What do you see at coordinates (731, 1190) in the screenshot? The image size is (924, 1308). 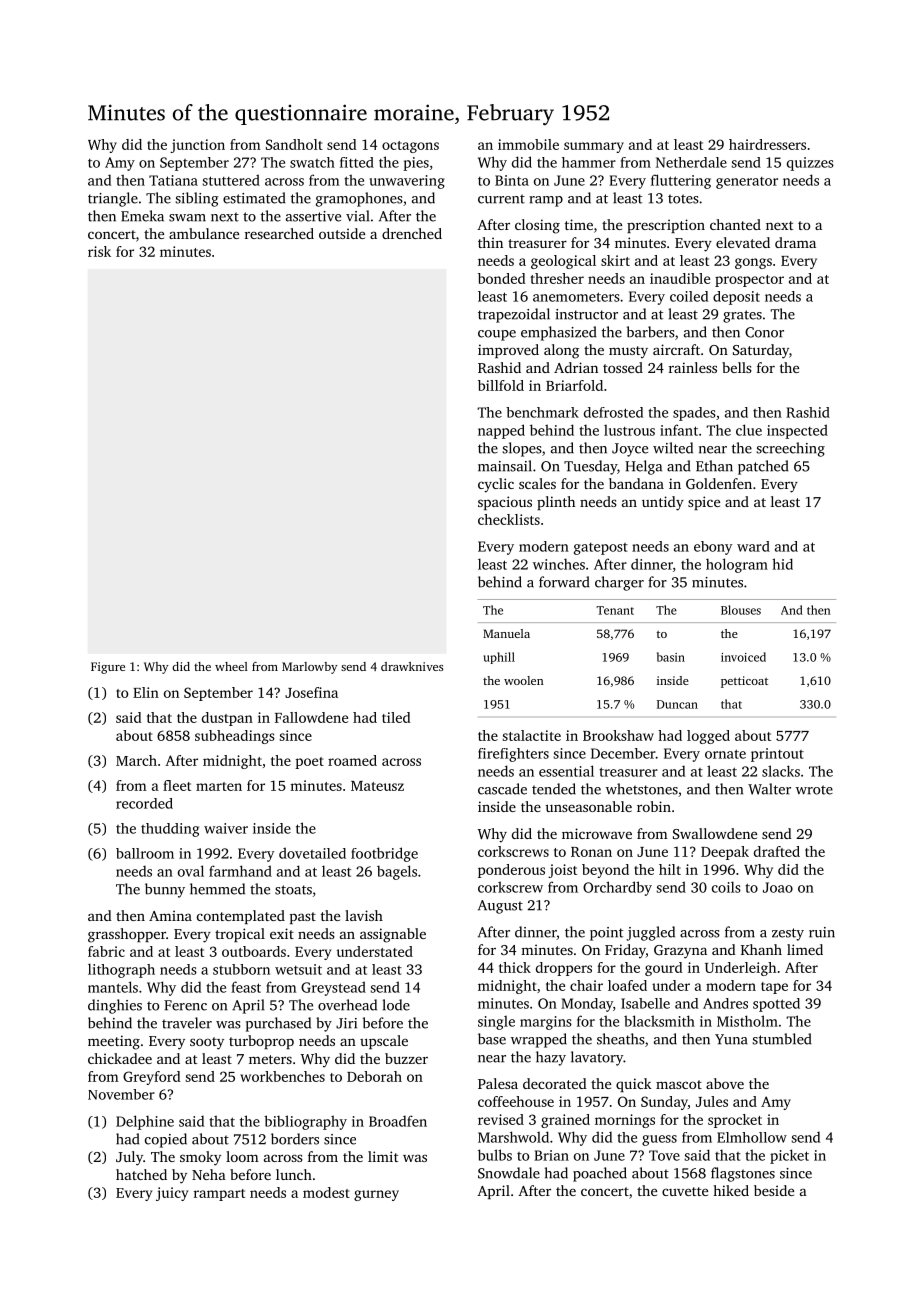 I see `hiked` at bounding box center [731, 1190].
